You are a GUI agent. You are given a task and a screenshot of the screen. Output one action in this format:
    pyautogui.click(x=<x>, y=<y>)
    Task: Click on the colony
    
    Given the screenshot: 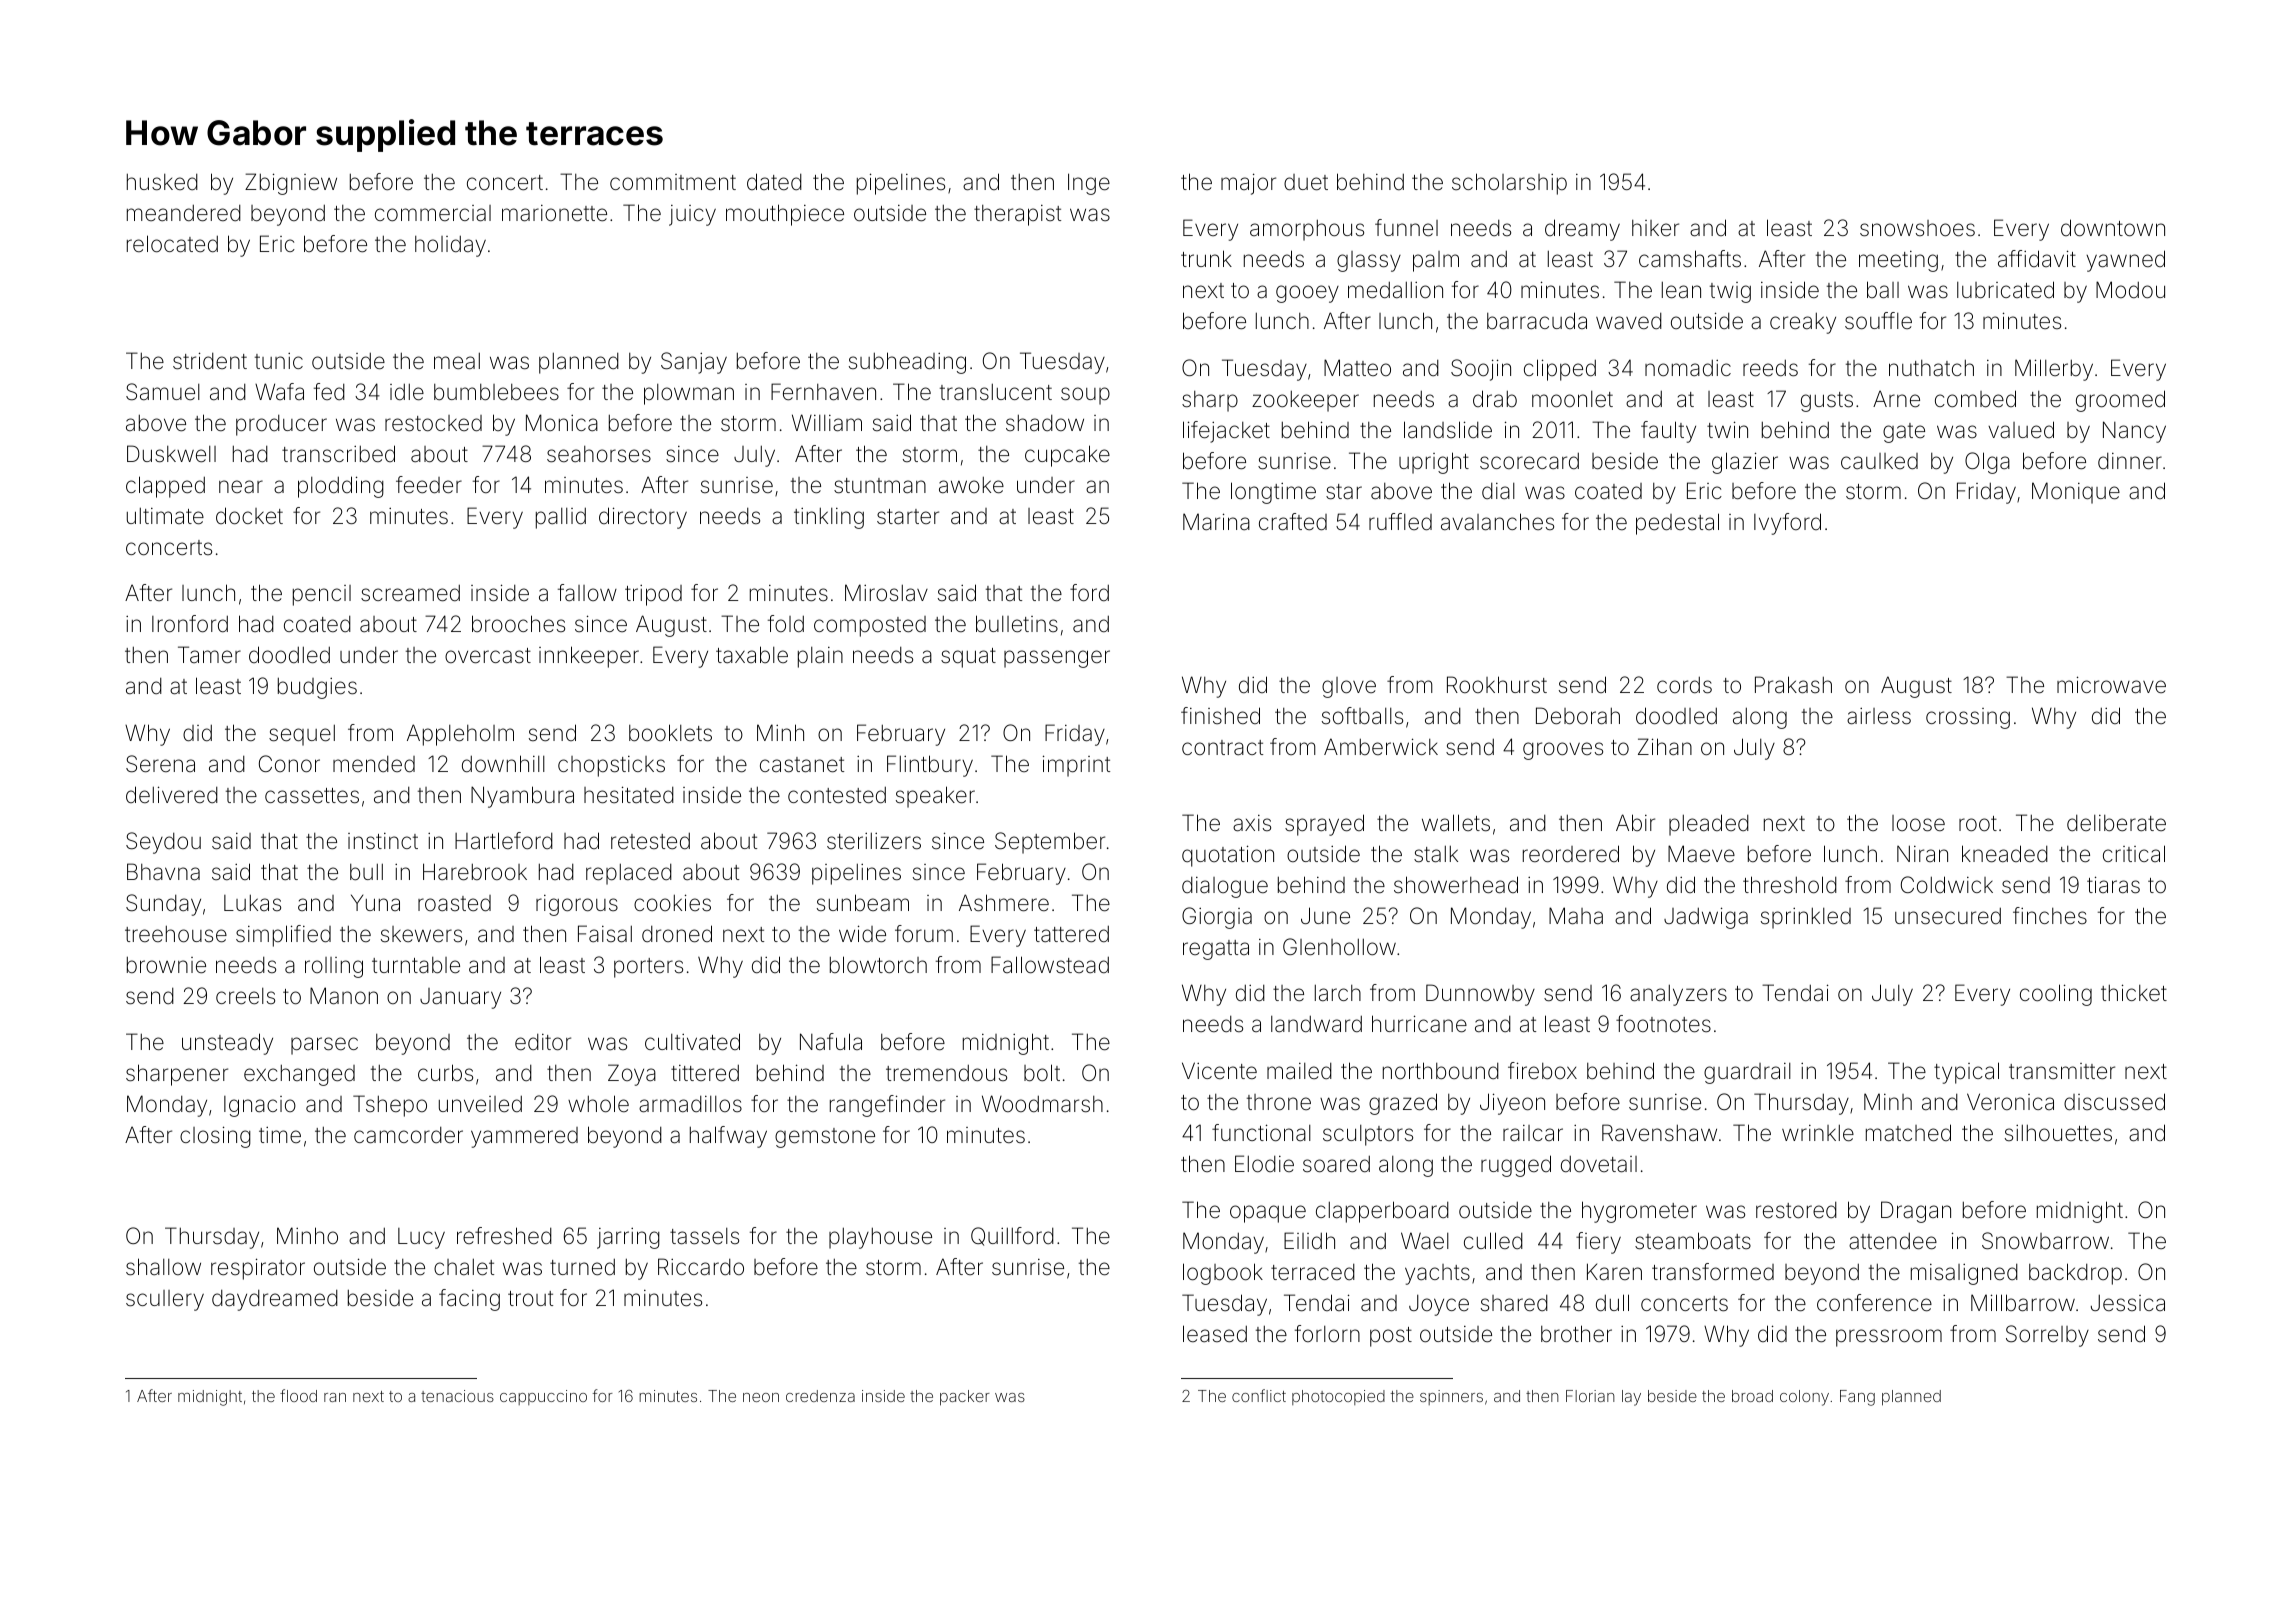 What is the action you would take?
    pyautogui.click(x=1804, y=1398)
